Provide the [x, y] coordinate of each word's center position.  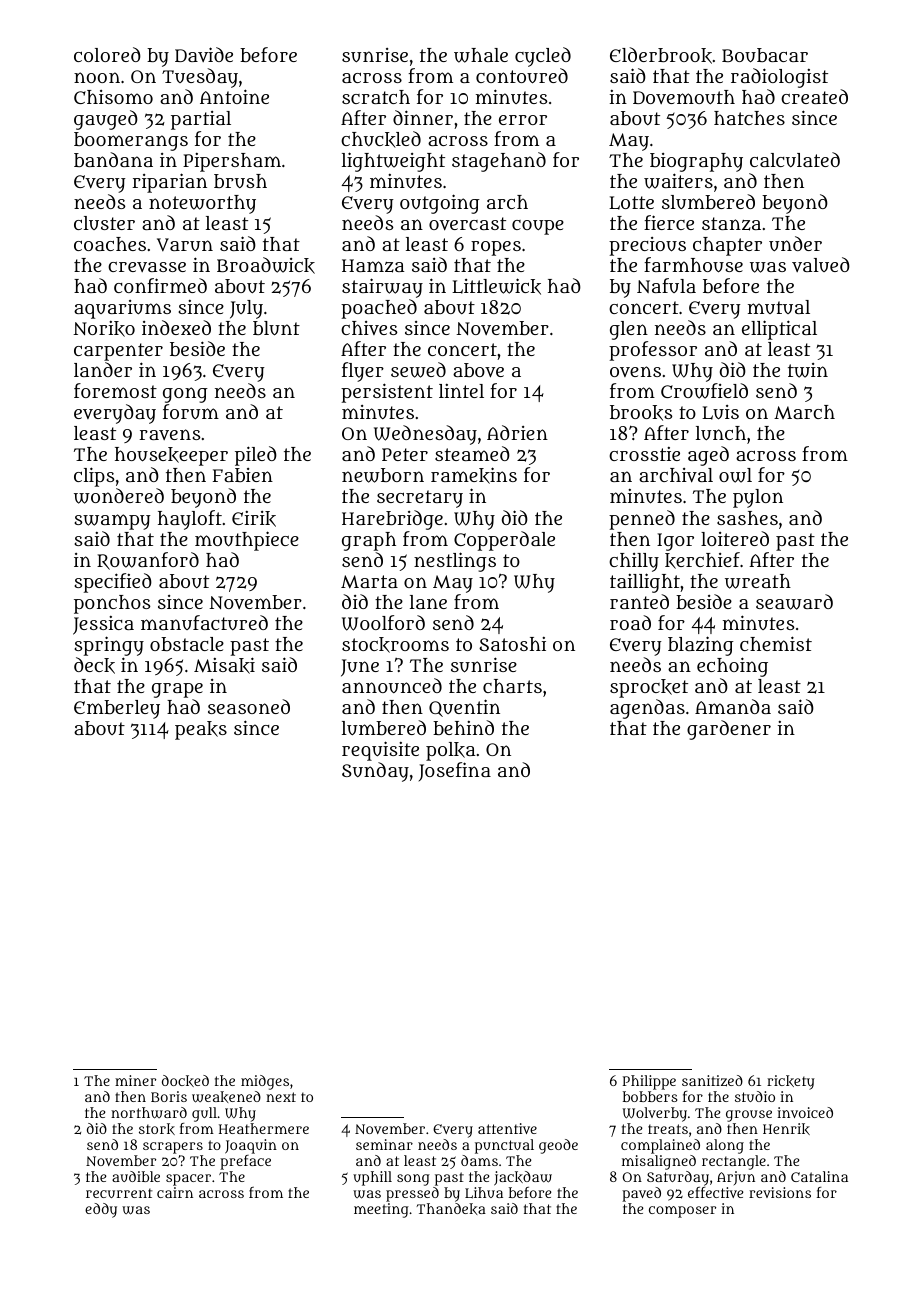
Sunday [375, 772]
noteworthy [202, 204]
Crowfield [704, 391]
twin [808, 370]
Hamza [373, 266]
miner [135, 1080]
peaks [201, 730]
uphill [372, 1178]
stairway [382, 288]
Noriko [104, 329]
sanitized [712, 1080]
